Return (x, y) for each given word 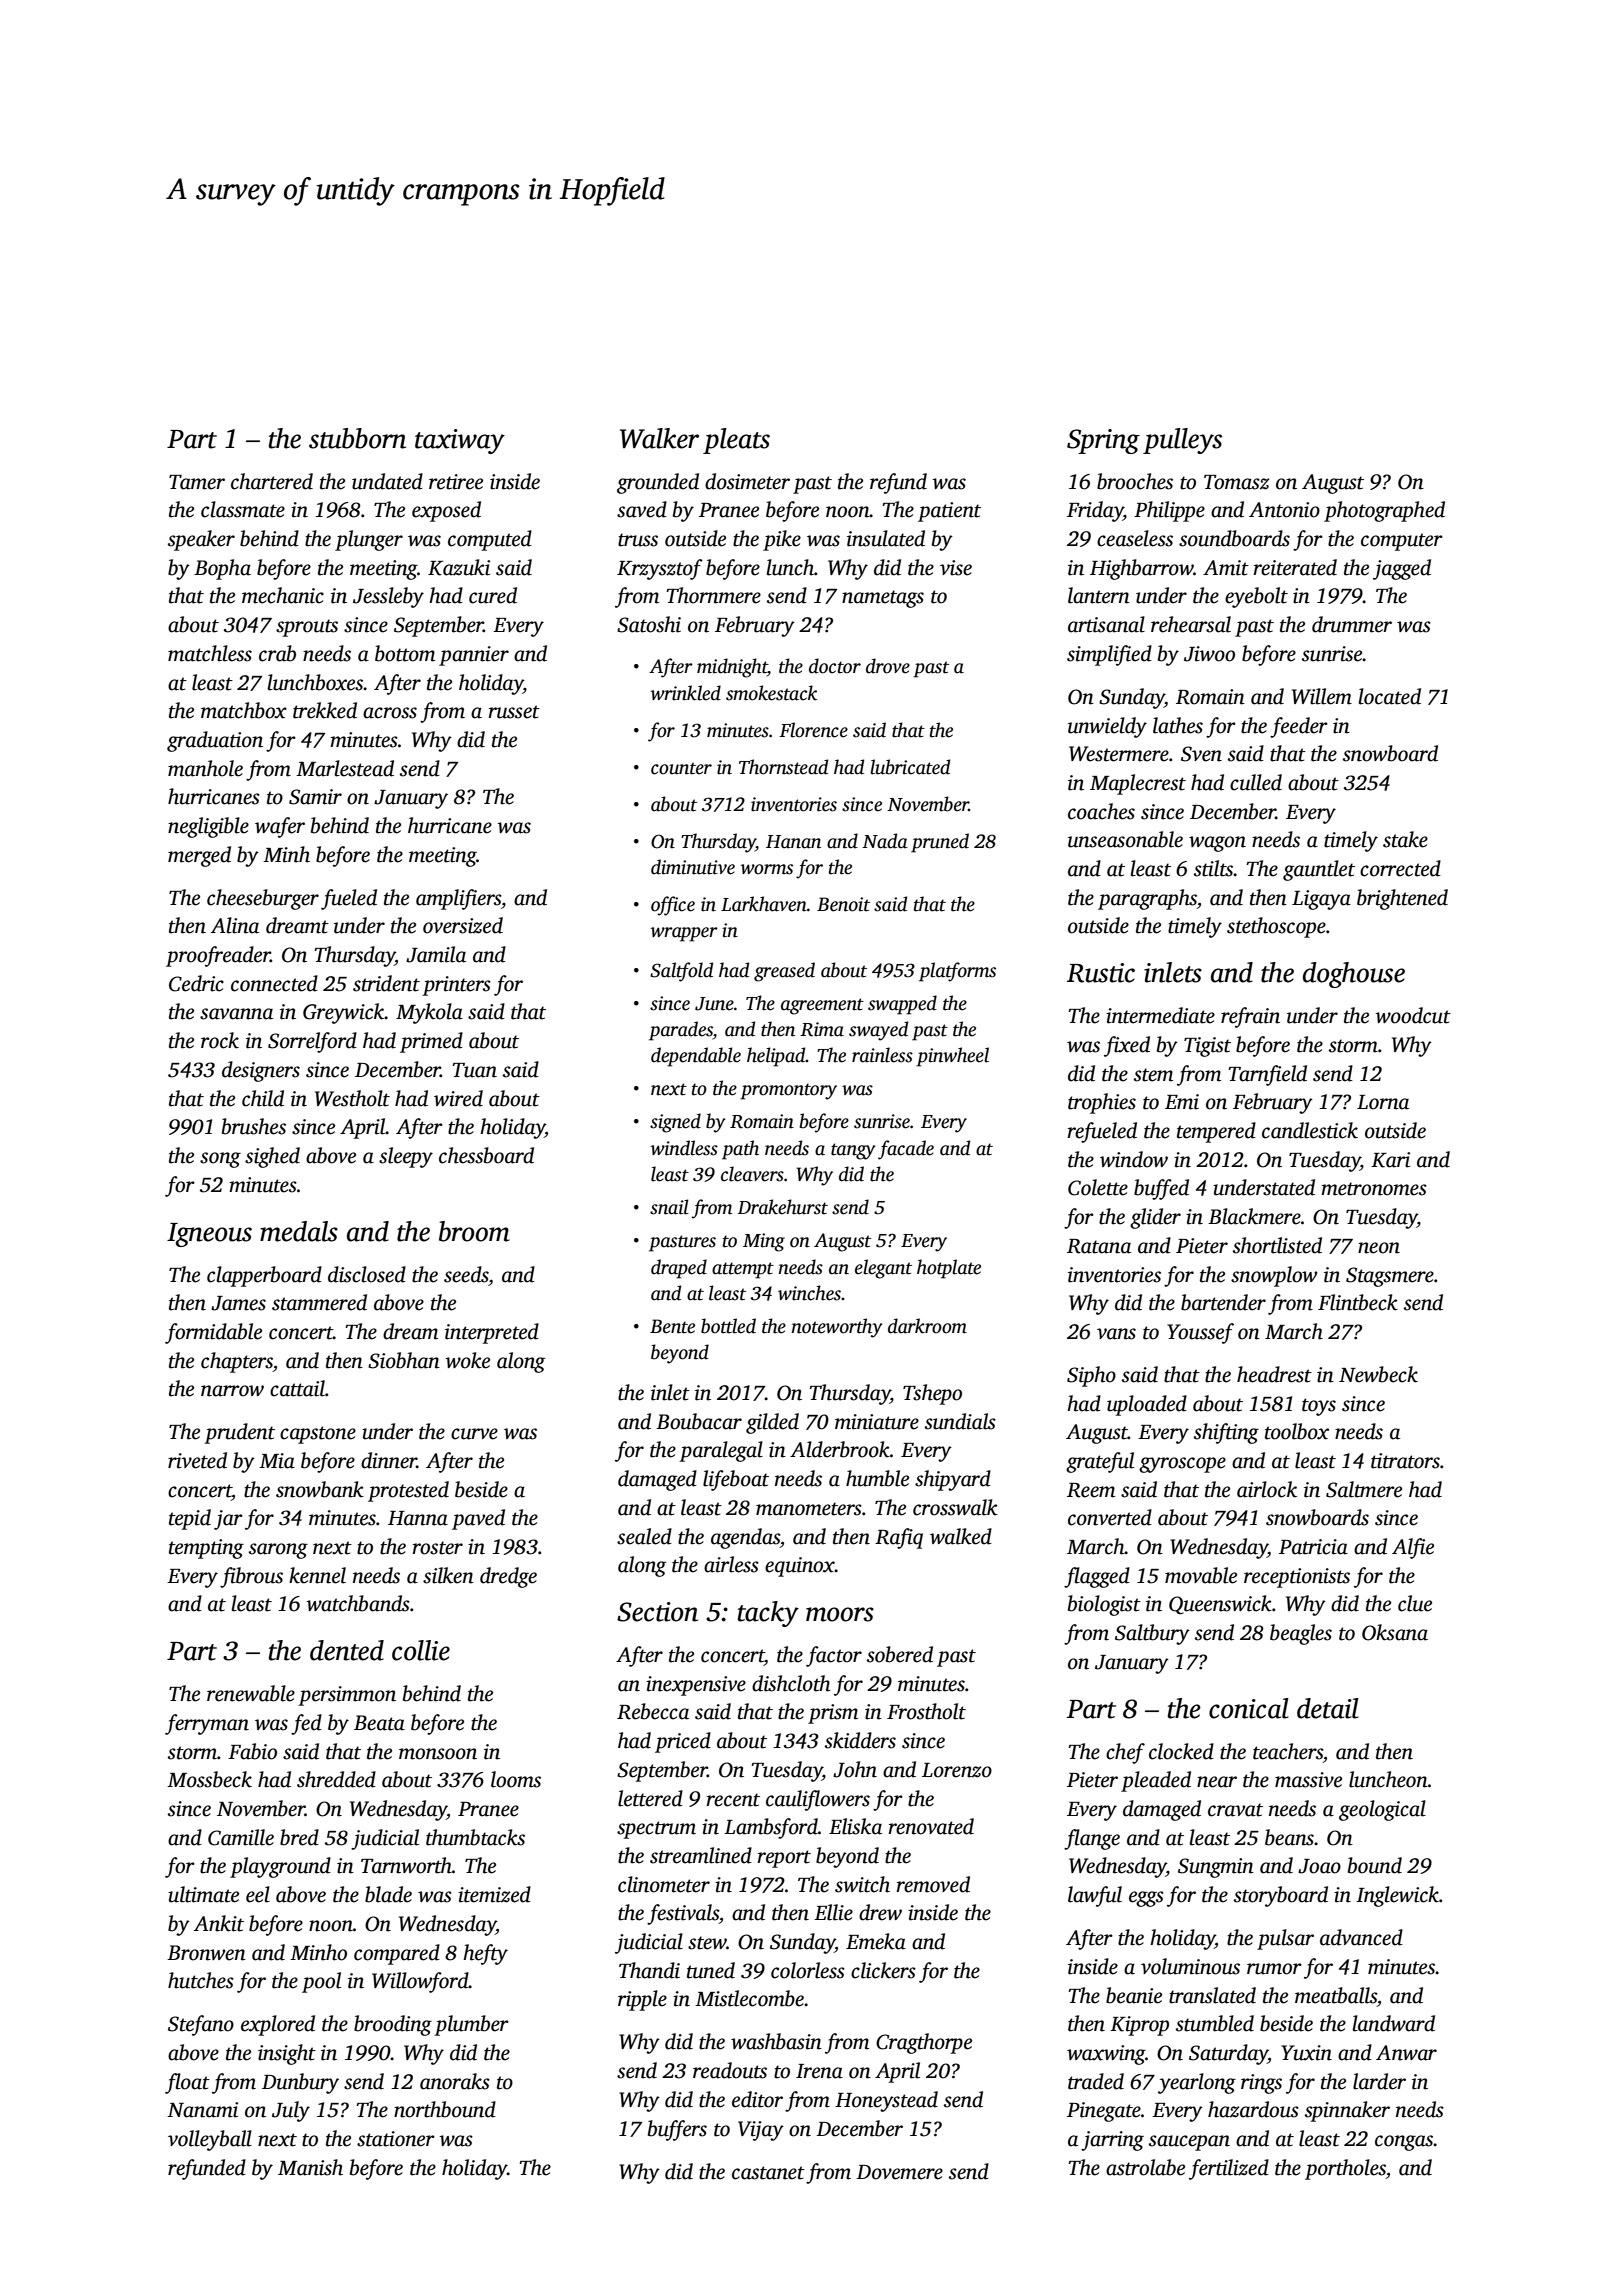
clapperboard (264, 1276)
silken (448, 1575)
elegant (883, 1269)
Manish (310, 2167)
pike (782, 540)
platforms (957, 972)
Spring (1103, 441)
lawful (1095, 1896)
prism (833, 1714)
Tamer (197, 482)
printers (456, 986)
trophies (1102, 1103)
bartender (1223, 1302)
